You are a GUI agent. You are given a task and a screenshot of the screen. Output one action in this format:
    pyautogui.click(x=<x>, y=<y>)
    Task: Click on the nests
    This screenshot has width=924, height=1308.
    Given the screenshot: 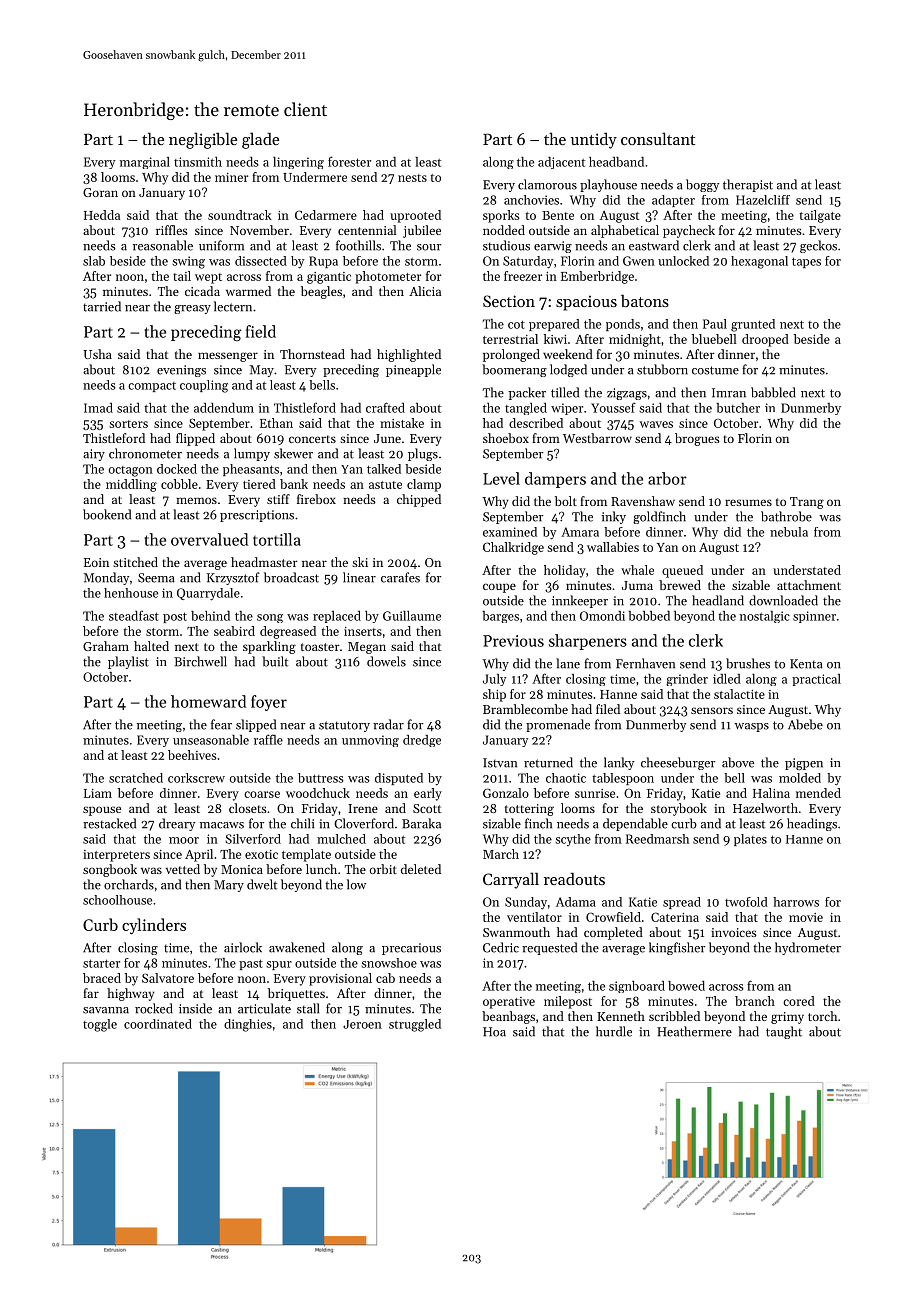 What is the action you would take?
    pyautogui.click(x=412, y=178)
